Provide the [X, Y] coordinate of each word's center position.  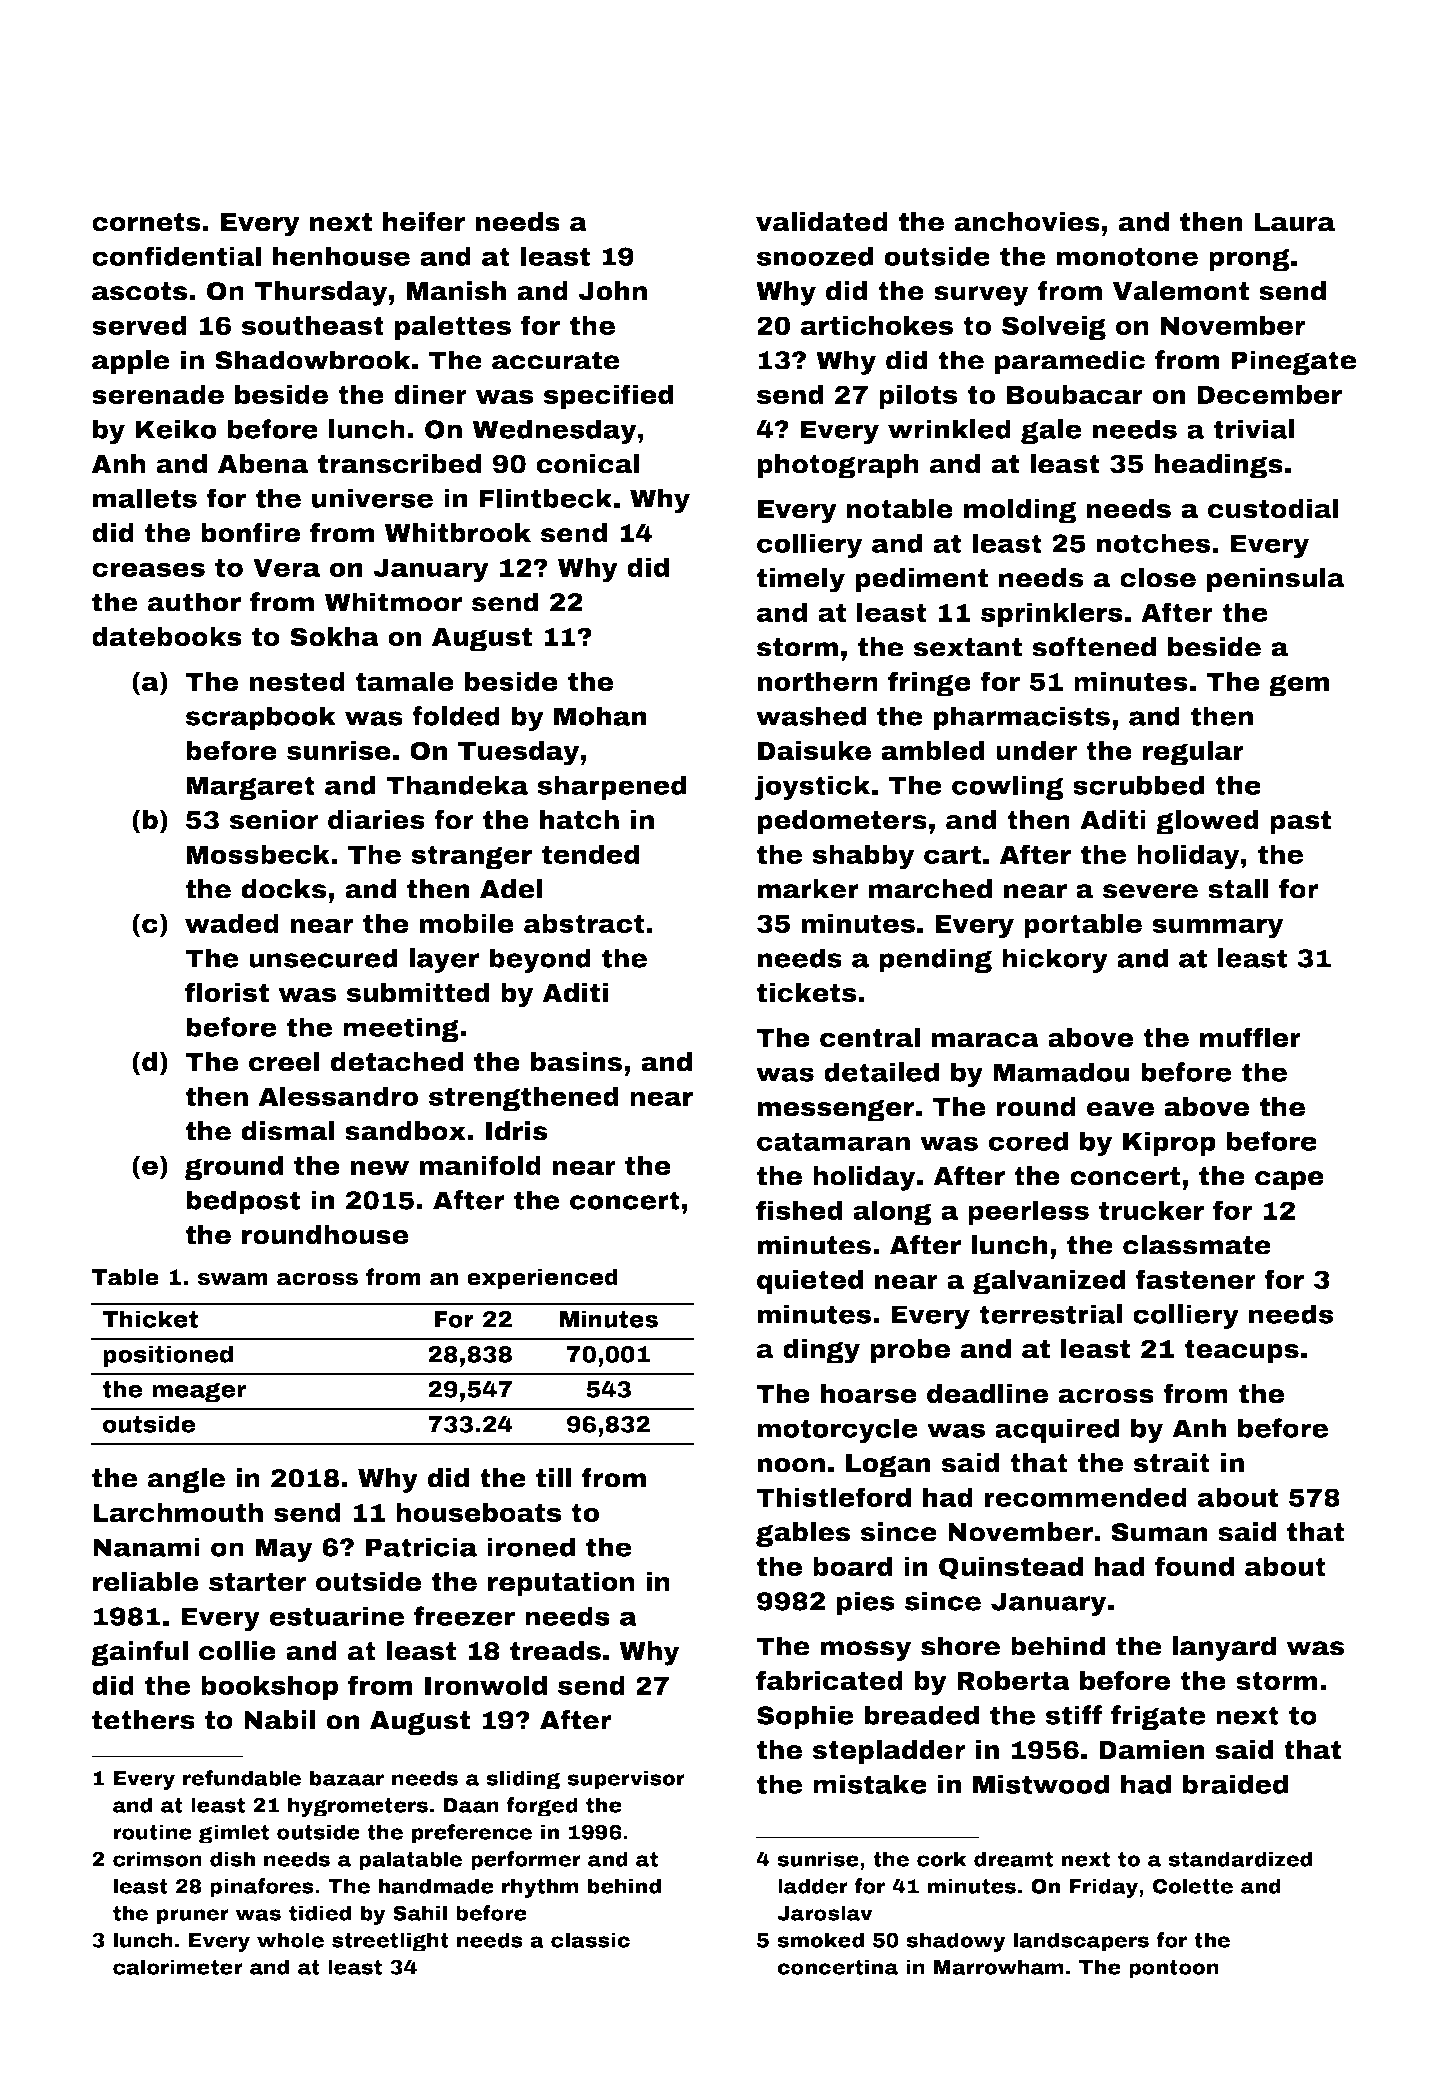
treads [555, 1651]
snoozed [815, 256]
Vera [286, 567]
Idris [517, 1131]
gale [1051, 431]
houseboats [478, 1513]
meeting [401, 1029]
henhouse [341, 256]
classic [590, 1940]
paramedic [1070, 362]
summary [1218, 928]
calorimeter [178, 1967]
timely [800, 580]
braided [1235, 1784]
